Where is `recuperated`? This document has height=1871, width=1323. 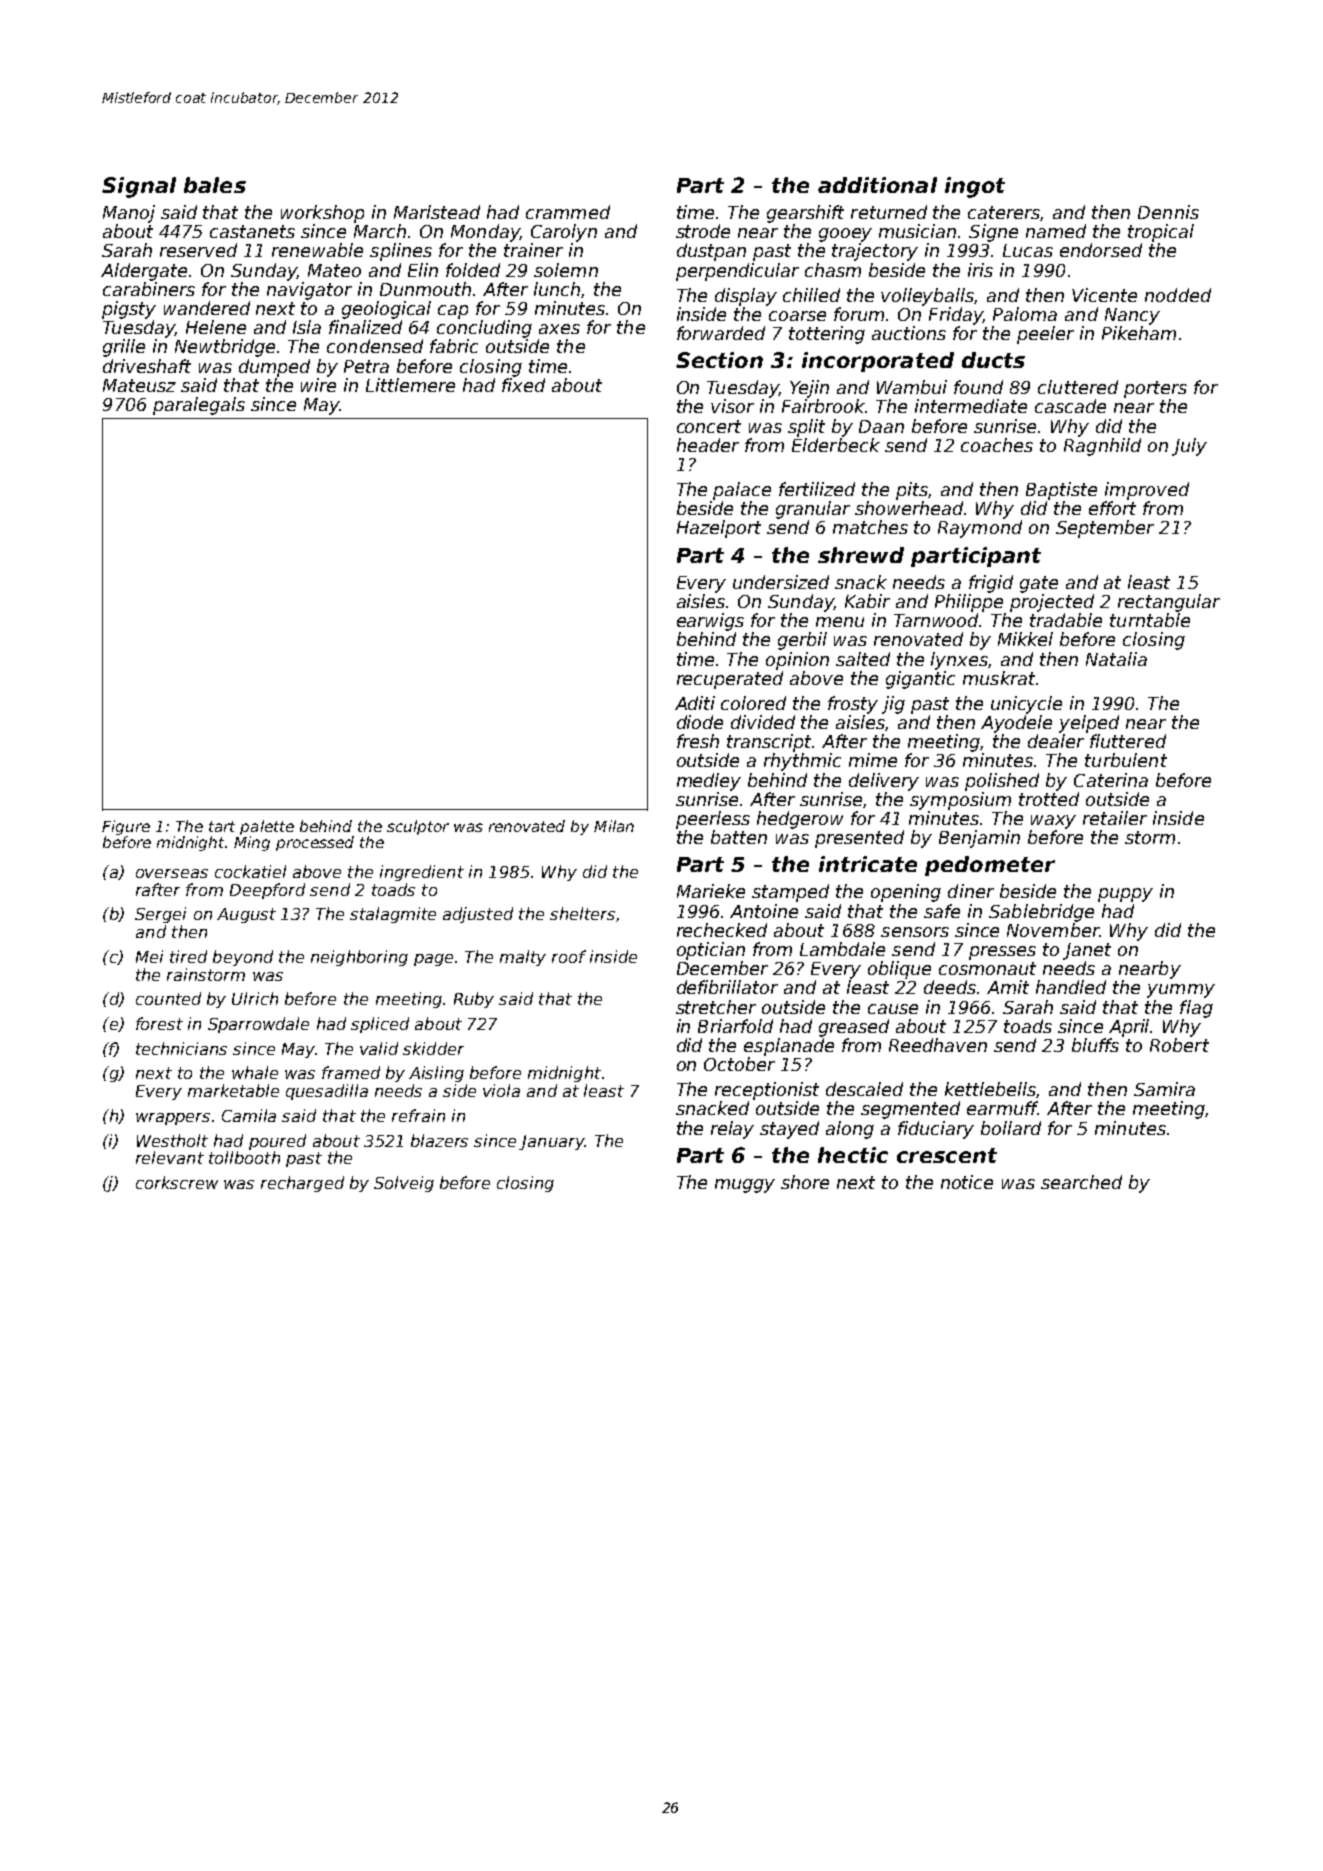
recuperated is located at coordinates (730, 680).
